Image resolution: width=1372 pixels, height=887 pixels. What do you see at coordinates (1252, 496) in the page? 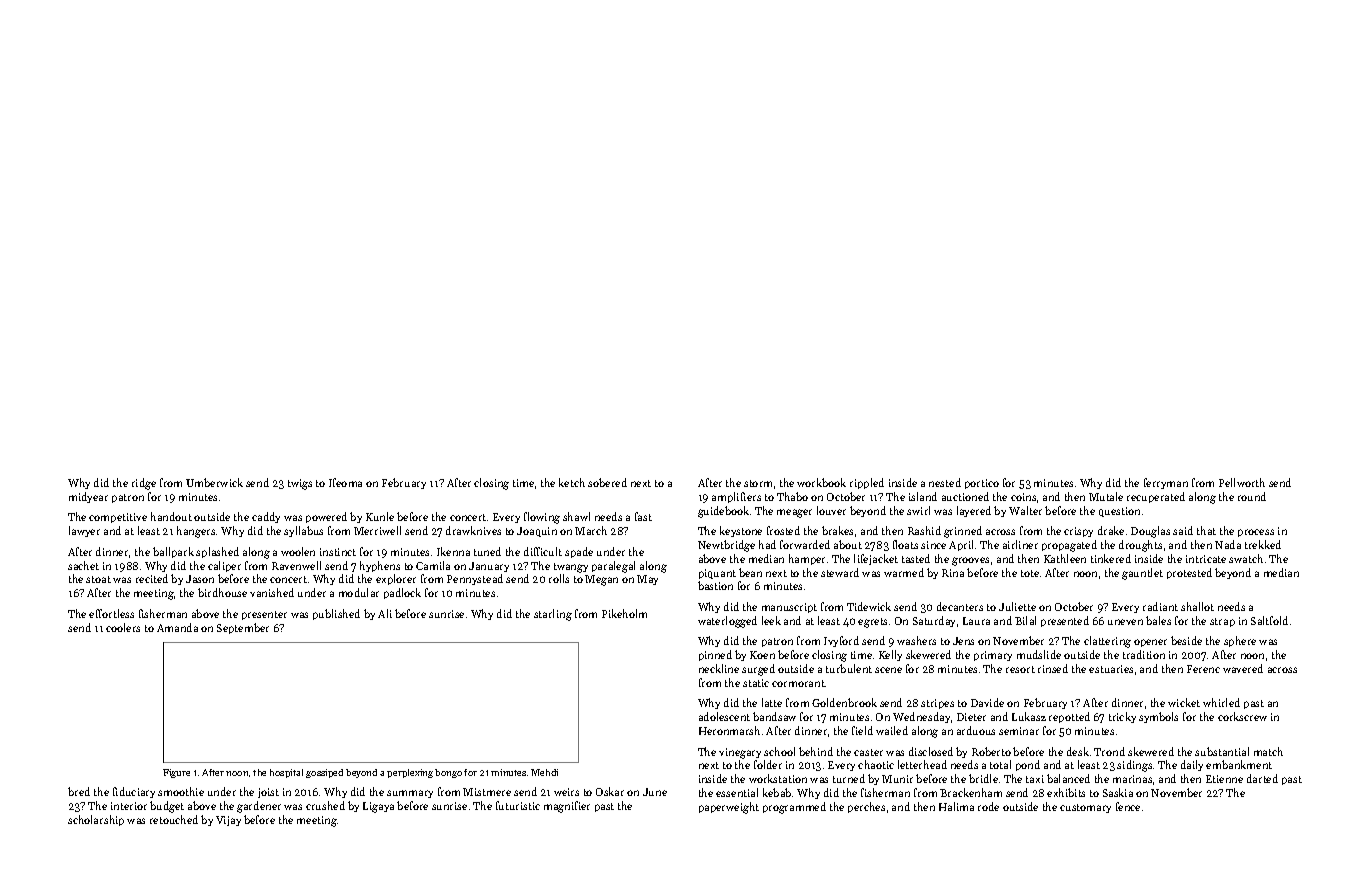
I see `round` at bounding box center [1252, 496].
